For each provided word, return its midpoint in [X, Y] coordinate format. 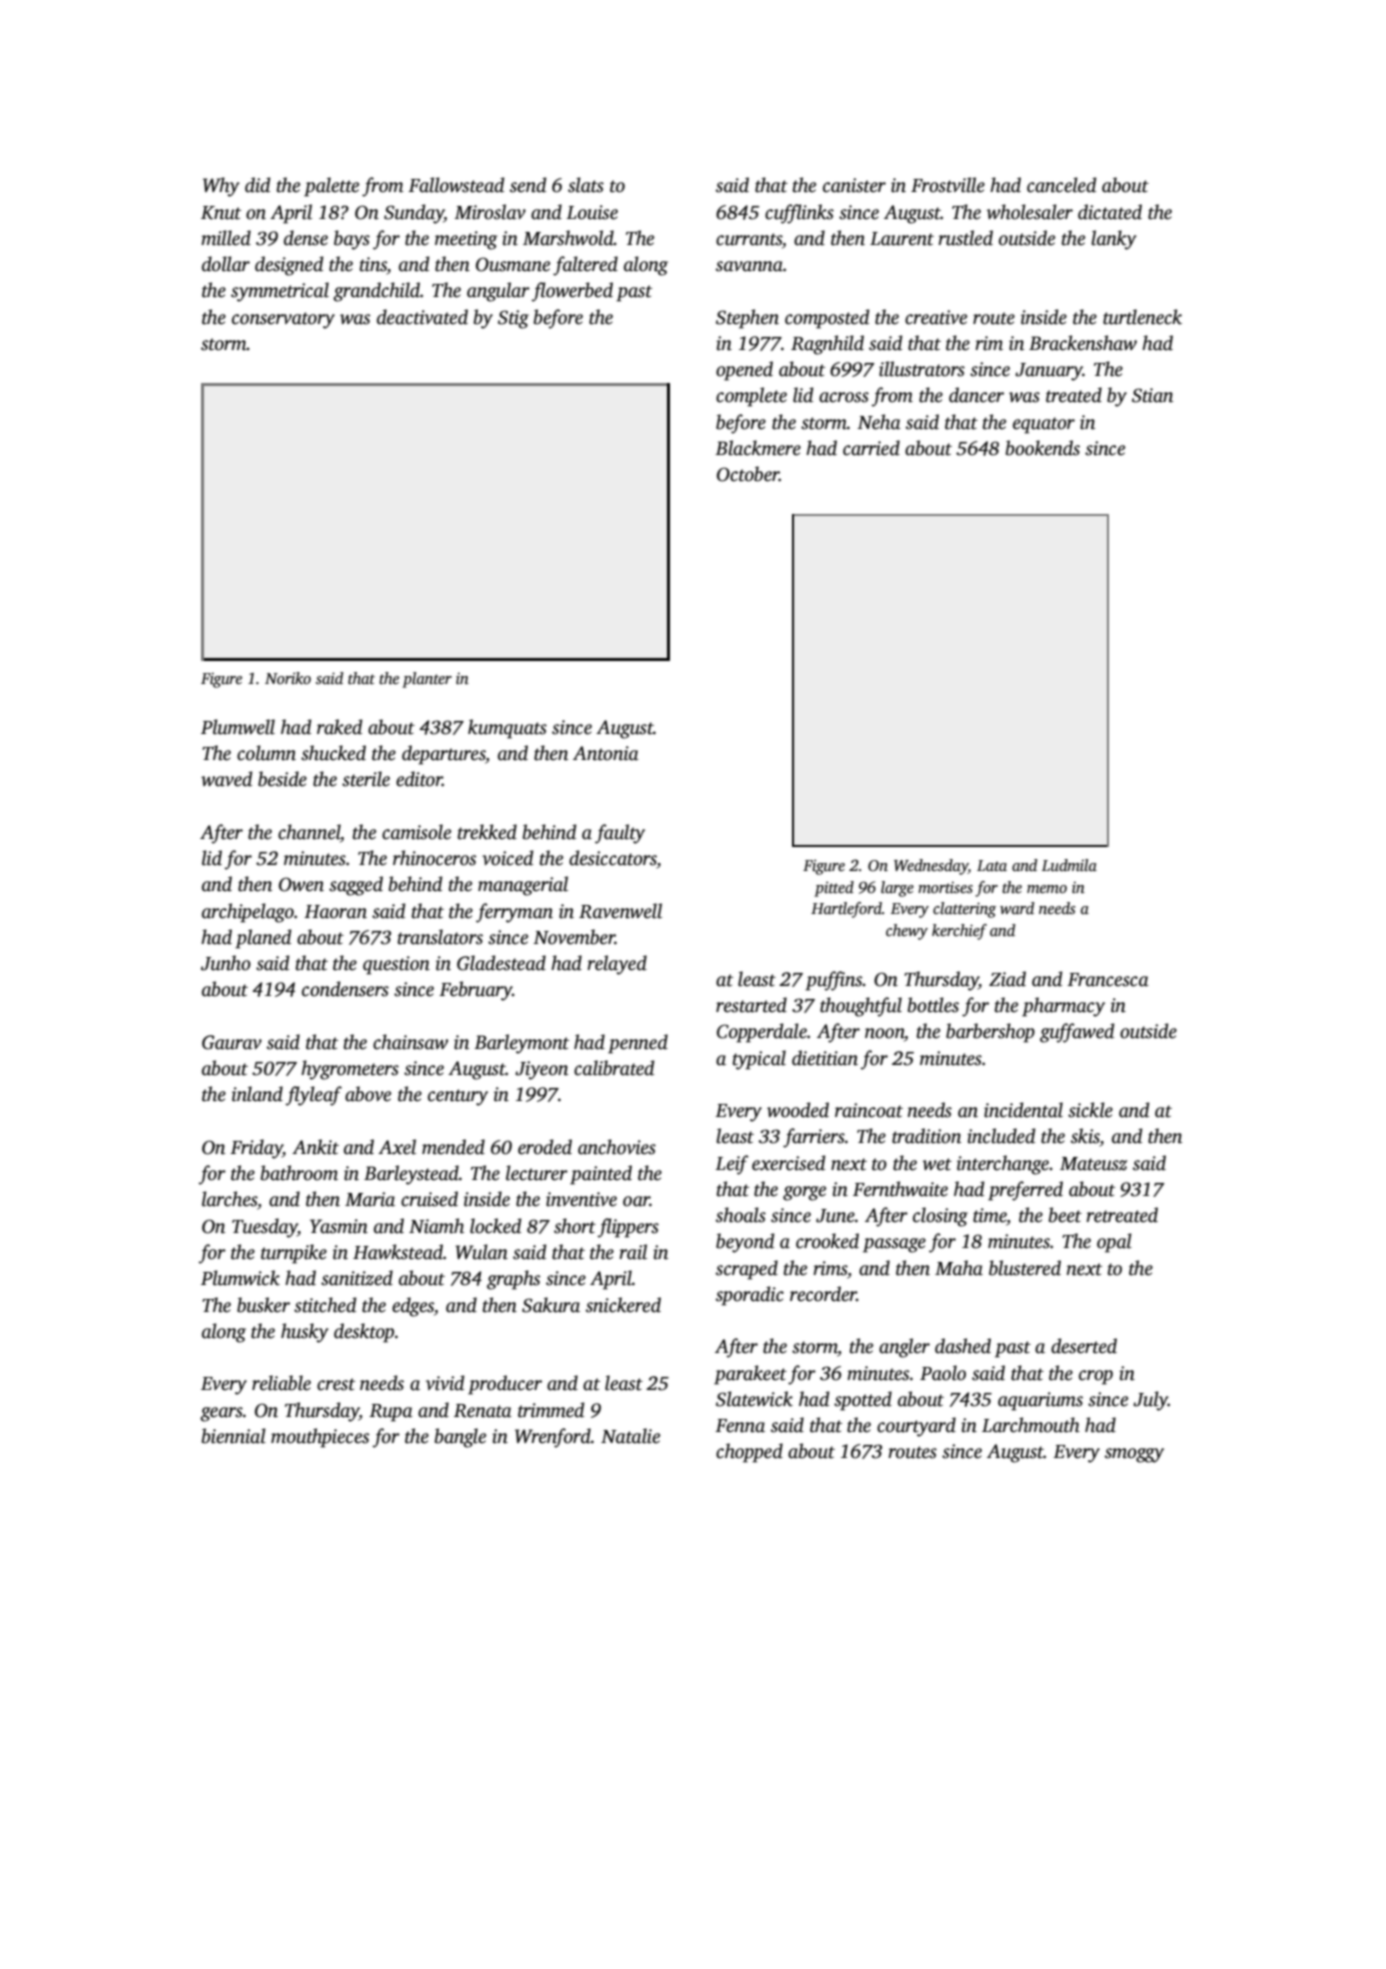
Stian [1152, 395]
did [257, 185]
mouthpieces [320, 1438]
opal [1114, 1243]
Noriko [288, 678]
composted [827, 319]
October [748, 474]
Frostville [948, 185]
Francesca [1108, 980]
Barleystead [411, 1175]
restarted [751, 1005]
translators [440, 937]
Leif [732, 1165]
